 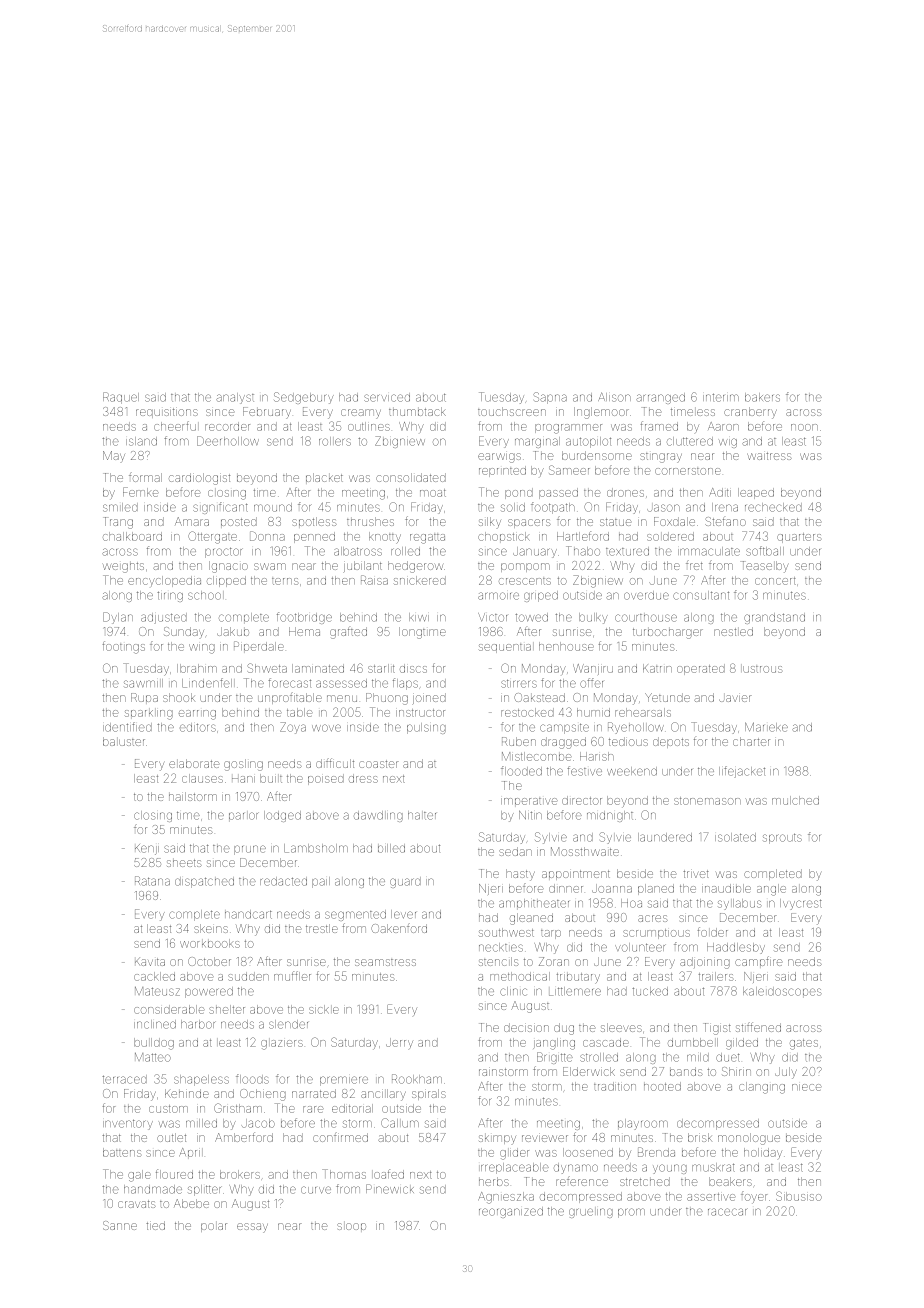 I want to click on analyst, so click(x=235, y=398).
